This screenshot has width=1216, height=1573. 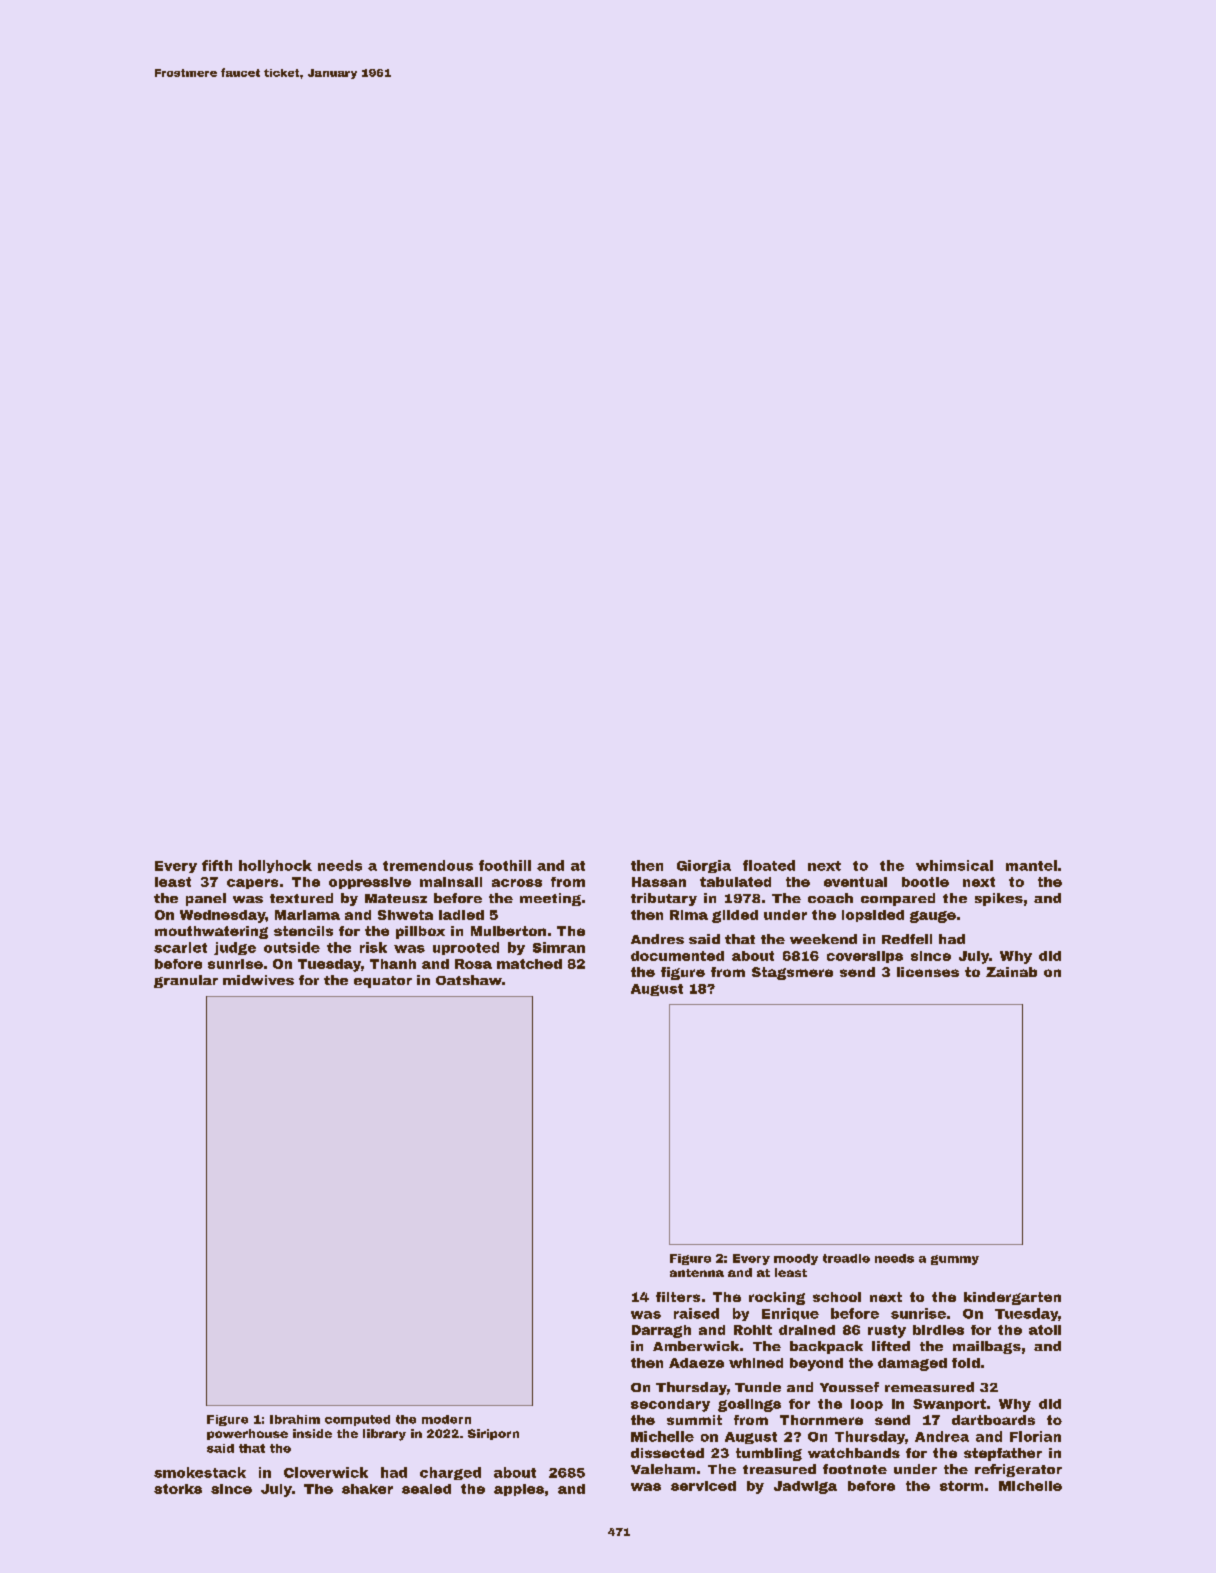 What do you see at coordinates (855, 882) in the screenshot?
I see `eventual` at bounding box center [855, 882].
